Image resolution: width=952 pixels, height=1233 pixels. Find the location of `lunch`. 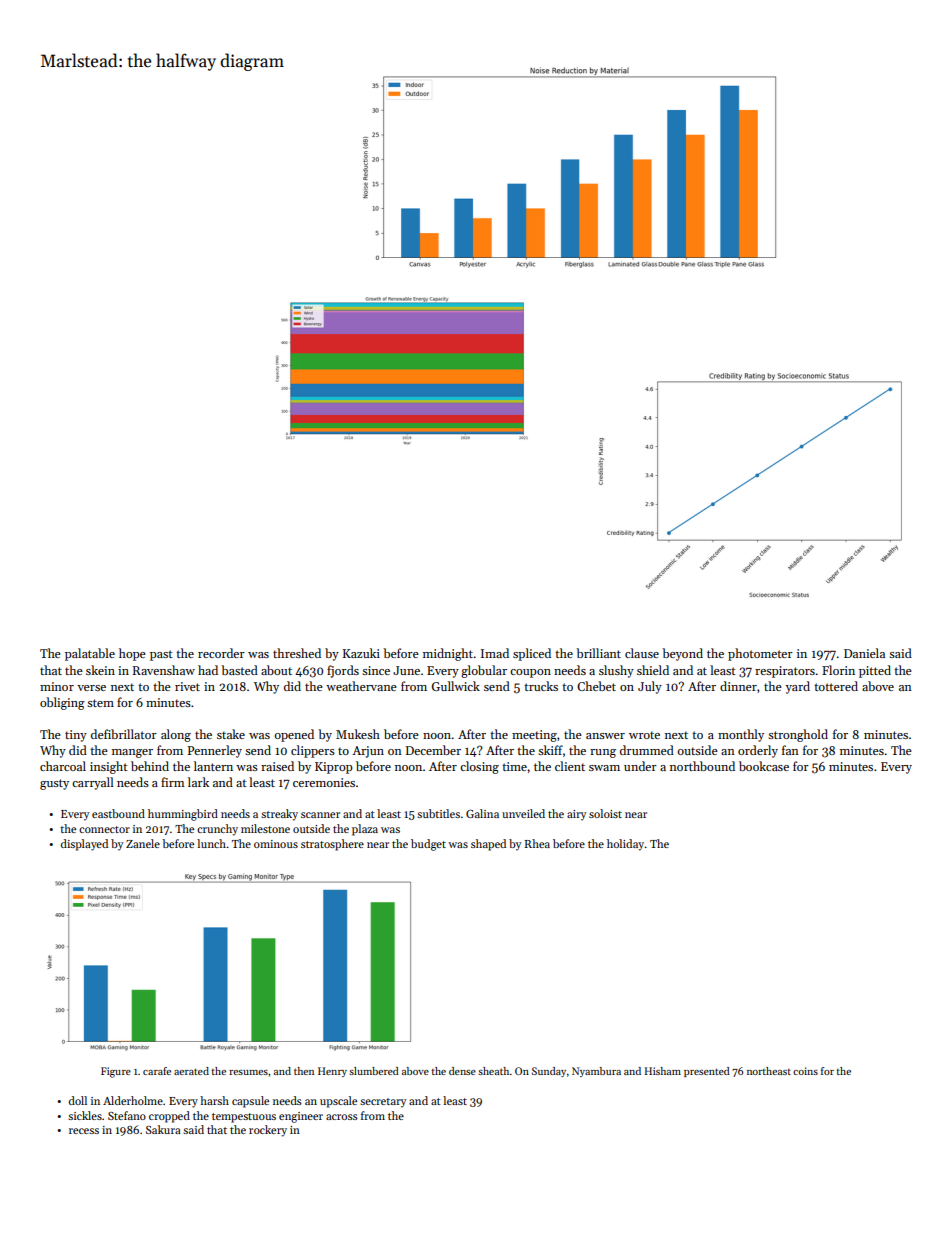

lunch is located at coordinates (211, 843).
